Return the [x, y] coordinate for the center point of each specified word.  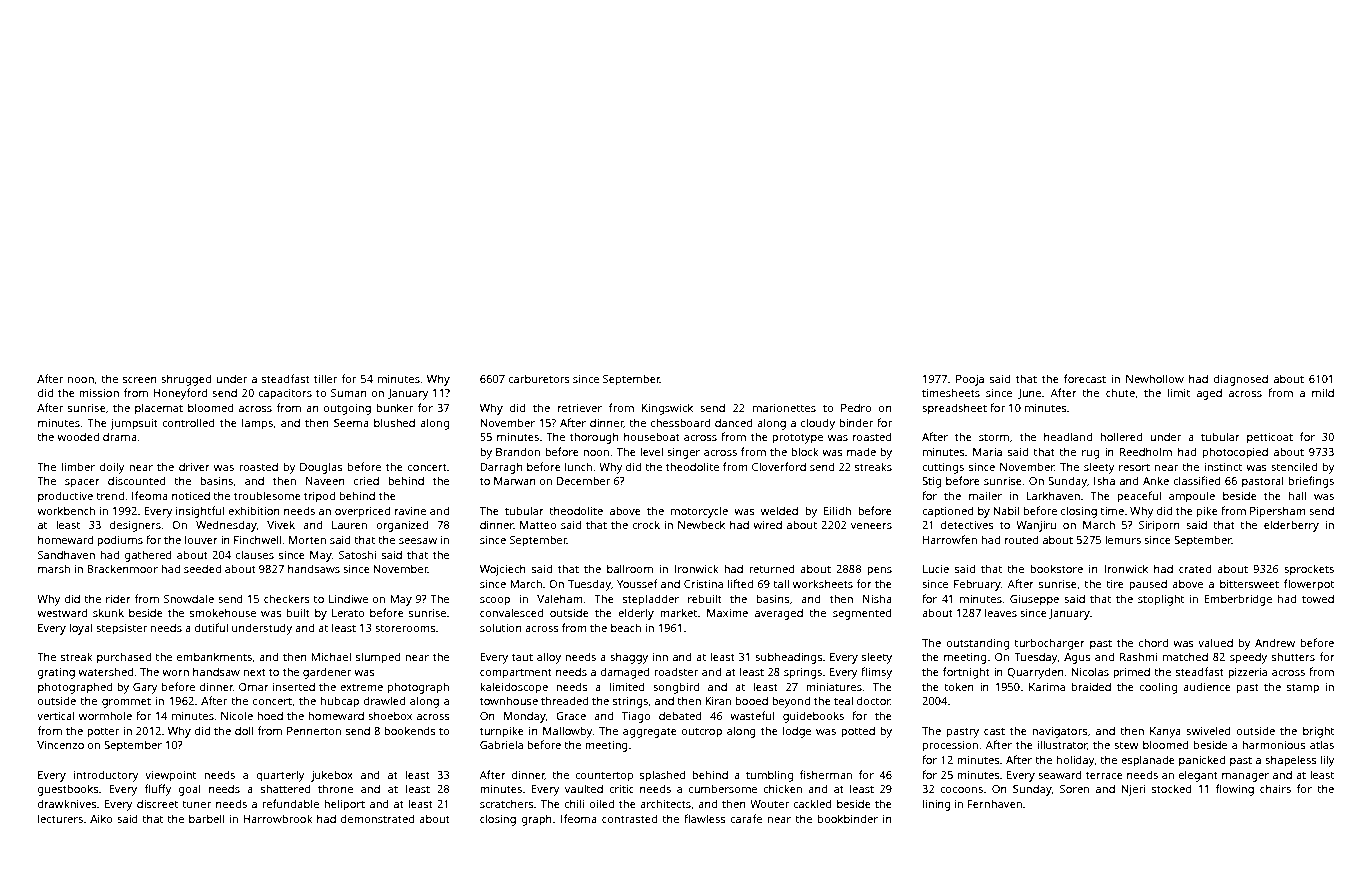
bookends [410, 730]
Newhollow [1155, 378]
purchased [124, 658]
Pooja [970, 380]
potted [858, 732]
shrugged [186, 380]
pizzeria [1247, 673]
